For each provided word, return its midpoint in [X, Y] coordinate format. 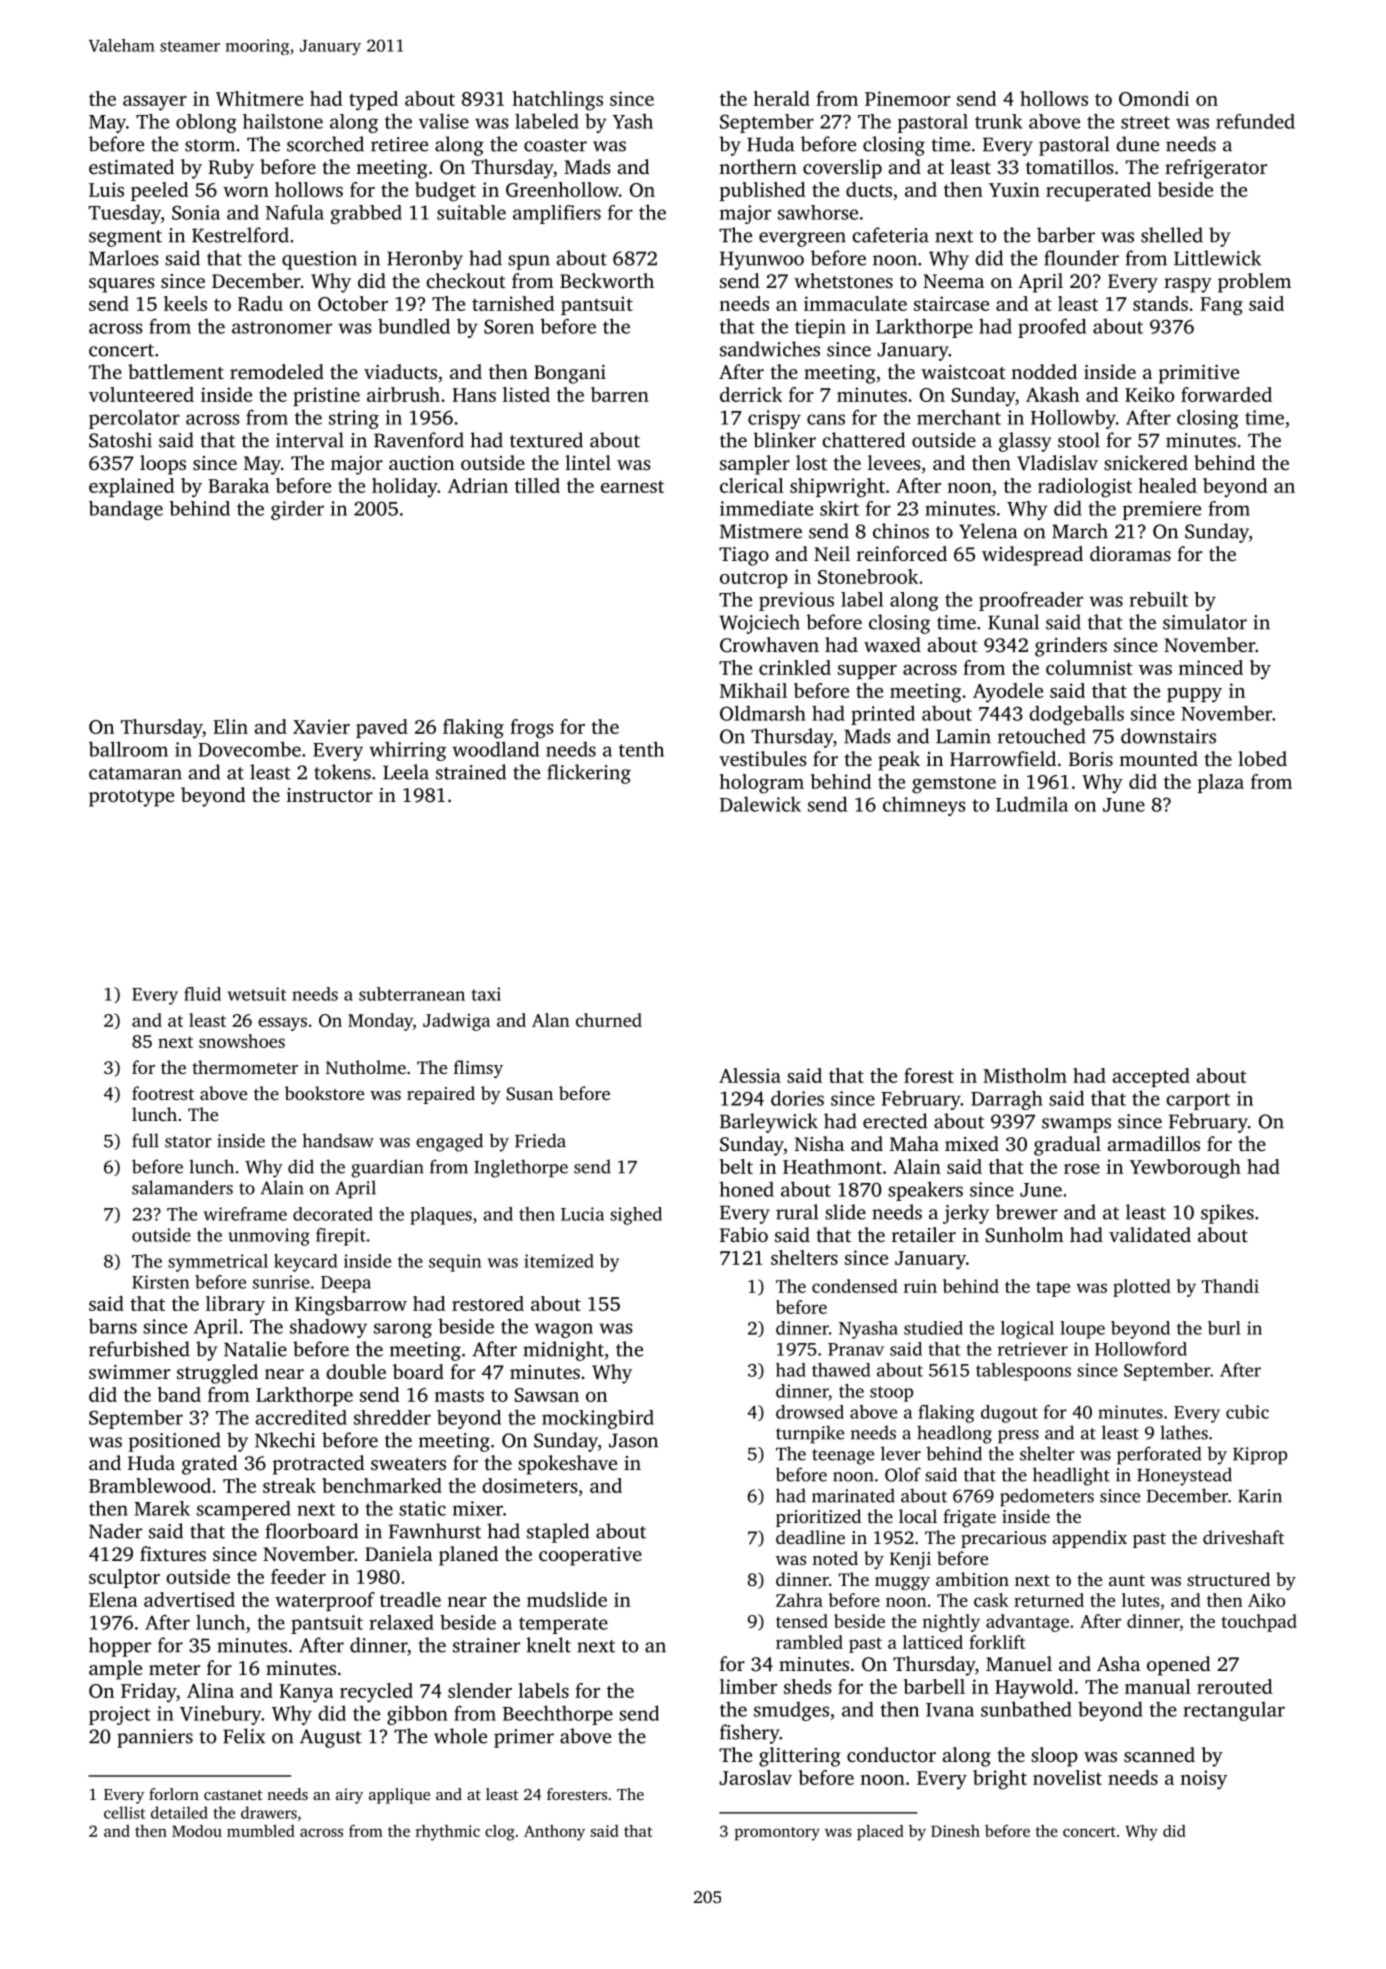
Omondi [1154, 98]
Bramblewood [150, 1485]
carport [1198, 1101]
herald [782, 98]
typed [373, 101]
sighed [636, 1216]
